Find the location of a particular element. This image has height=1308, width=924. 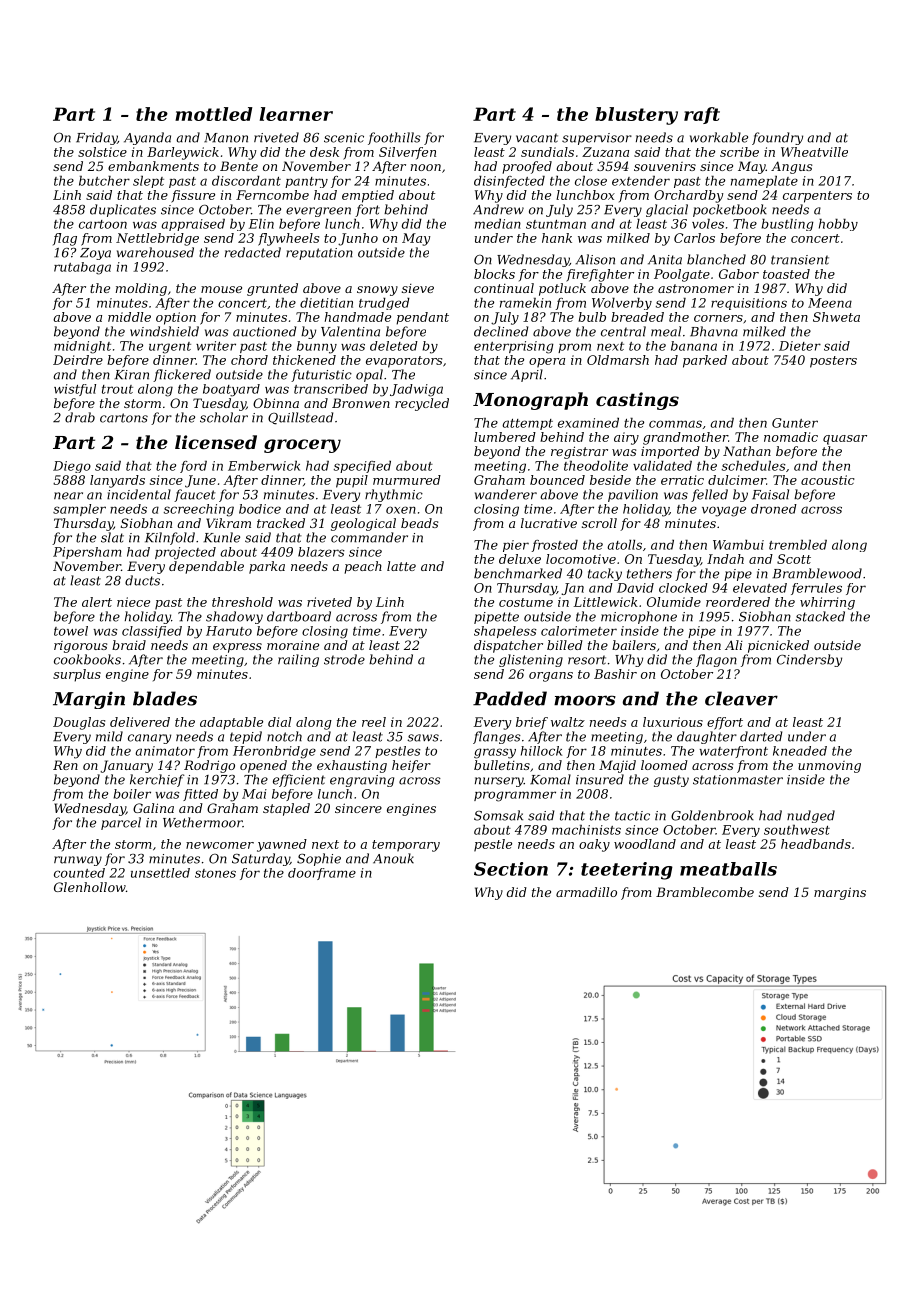

toasted is located at coordinates (786, 274).
